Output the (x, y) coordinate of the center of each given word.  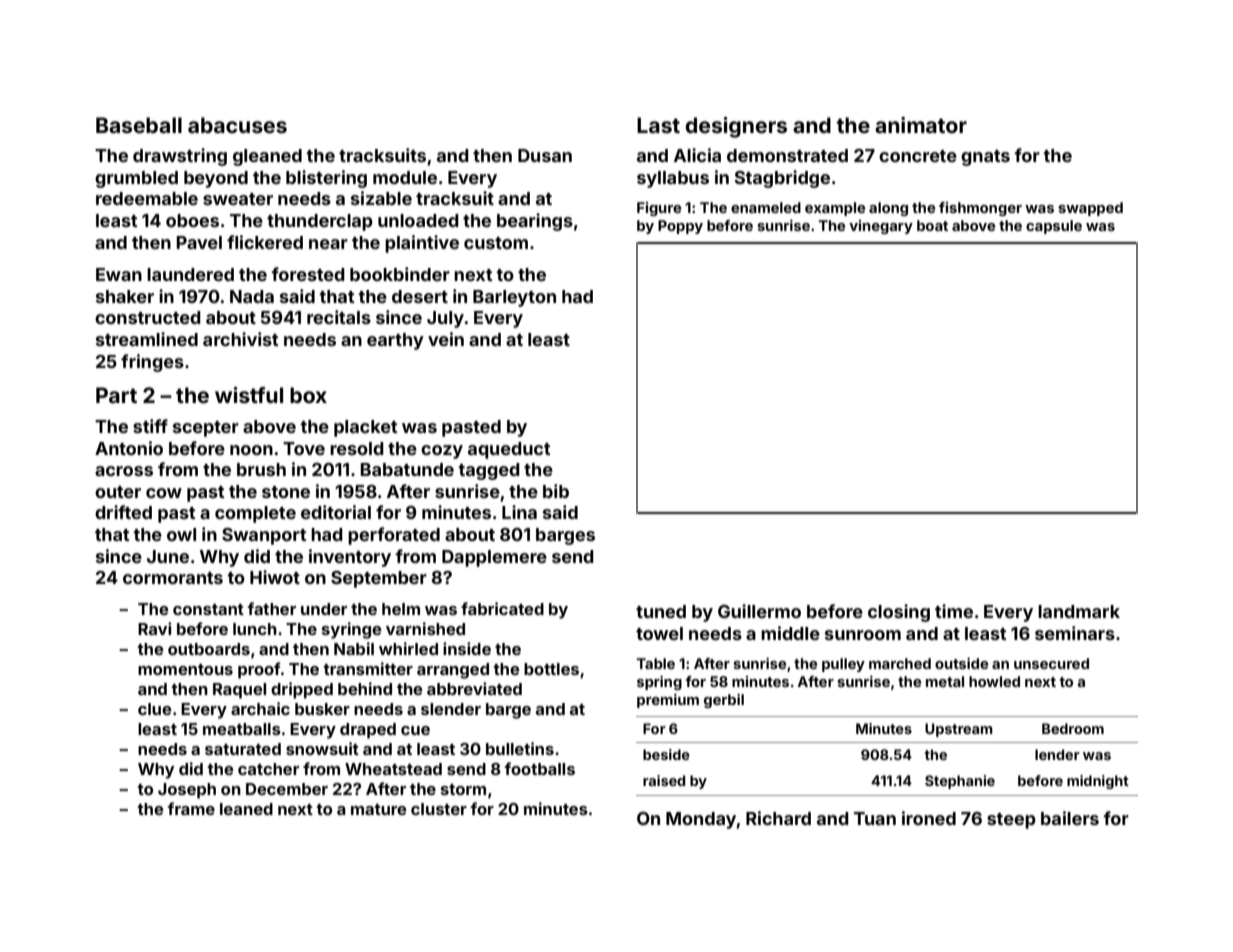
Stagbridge (782, 179)
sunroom (863, 635)
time (954, 611)
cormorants (173, 578)
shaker (125, 296)
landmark (1079, 611)
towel (659, 633)
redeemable (147, 198)
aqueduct (509, 450)
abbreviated (474, 688)
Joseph (187, 791)
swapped (1090, 209)
